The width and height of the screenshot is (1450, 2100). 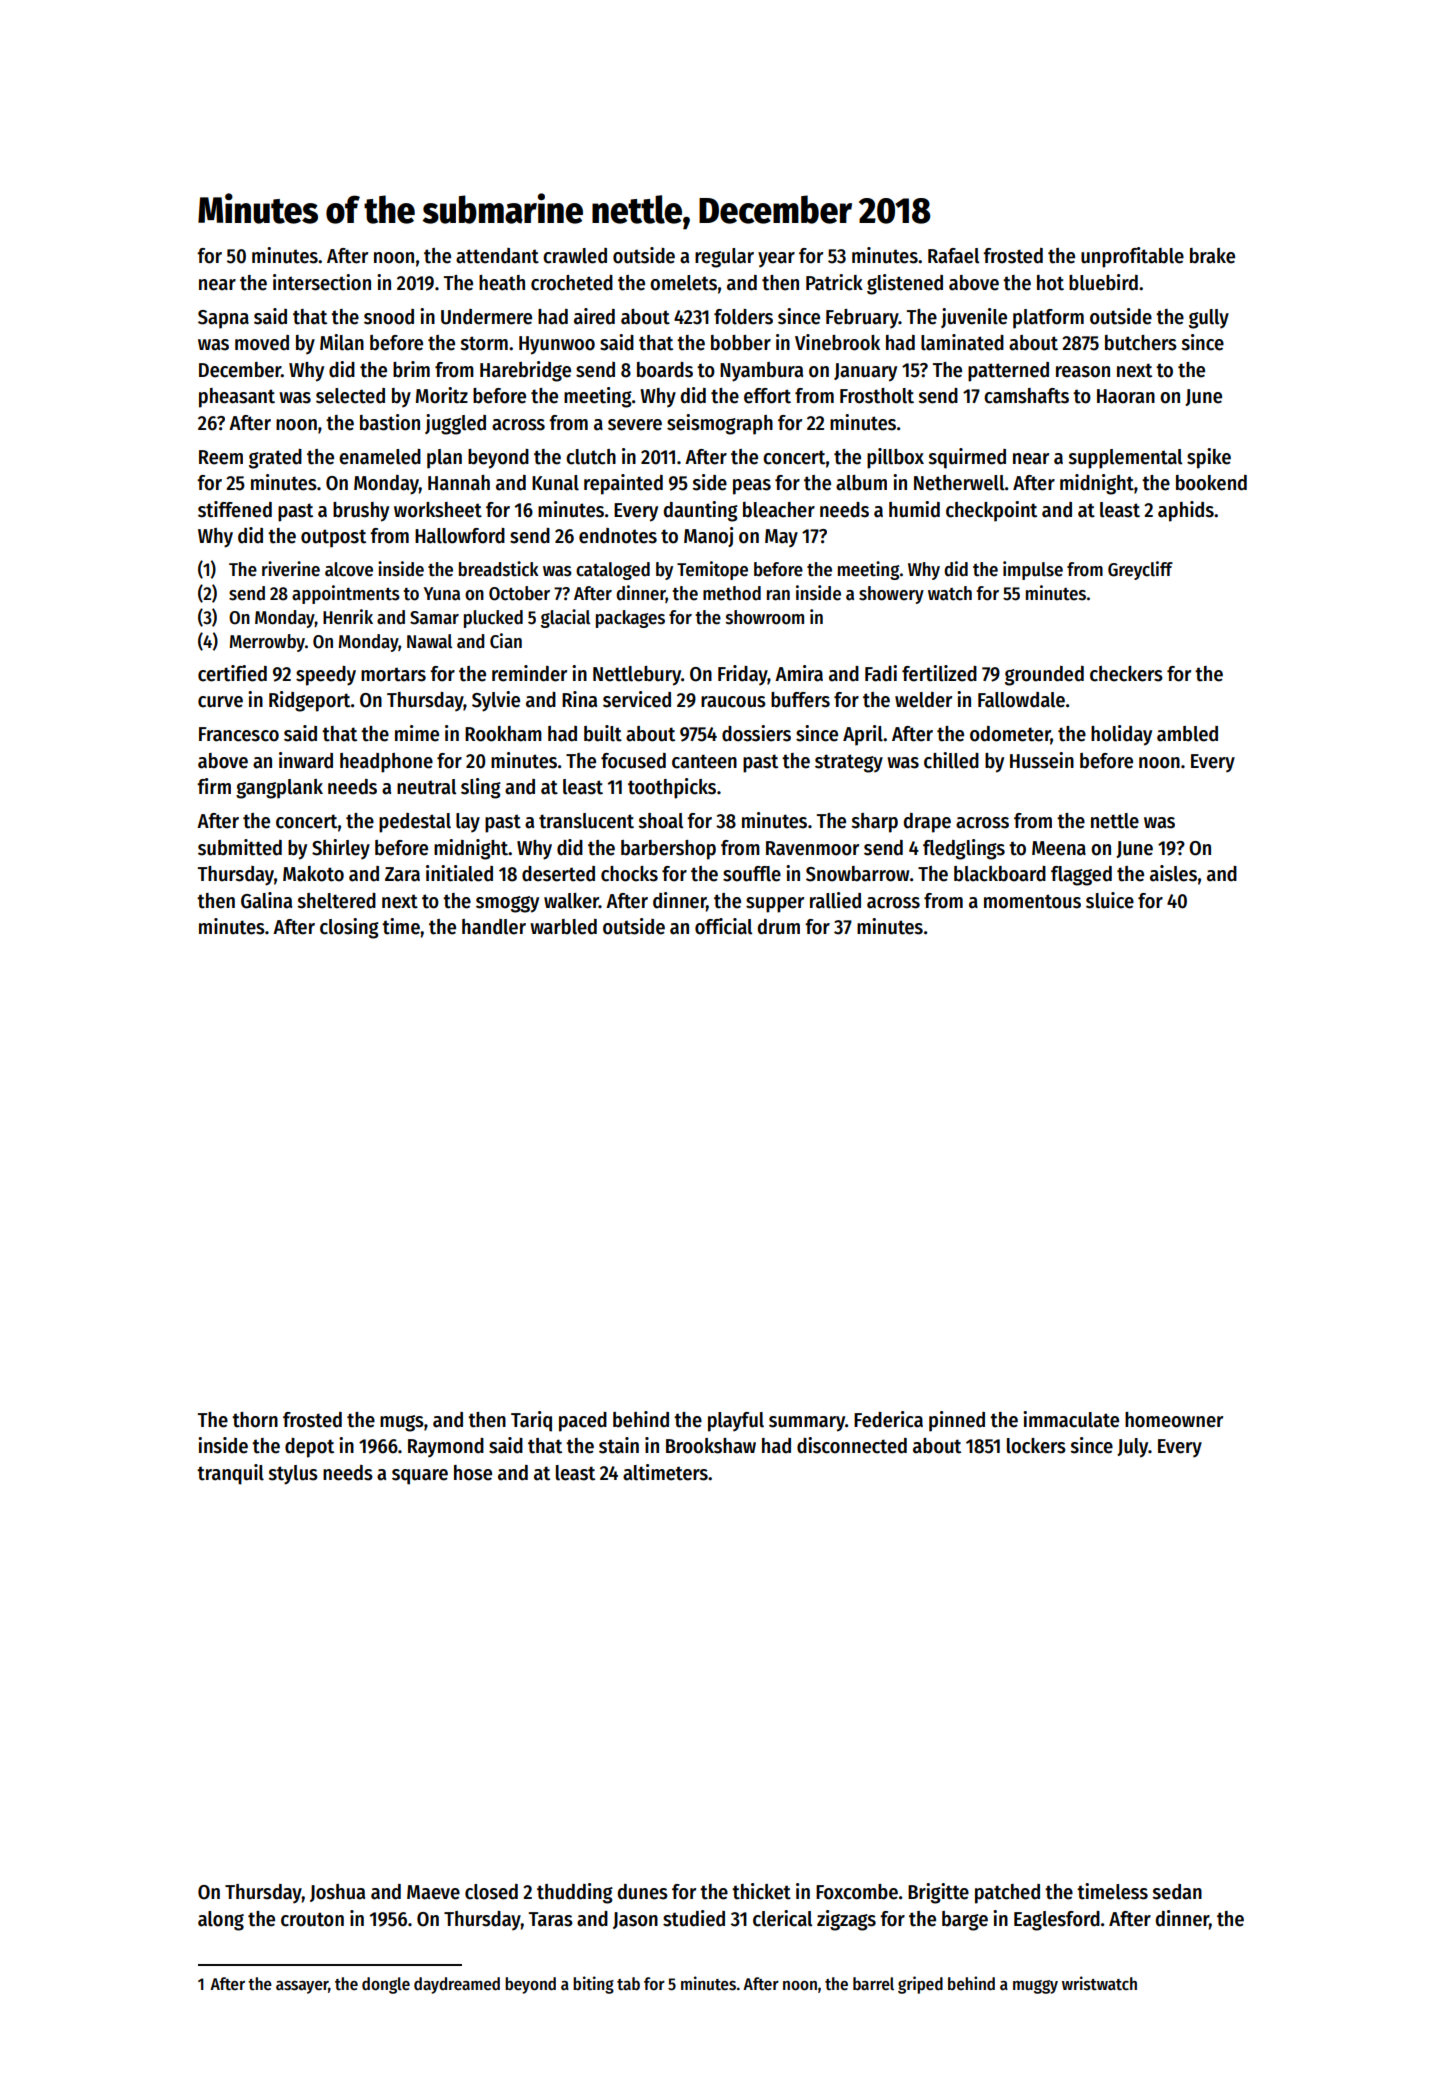 I want to click on sluice, so click(x=1110, y=900).
